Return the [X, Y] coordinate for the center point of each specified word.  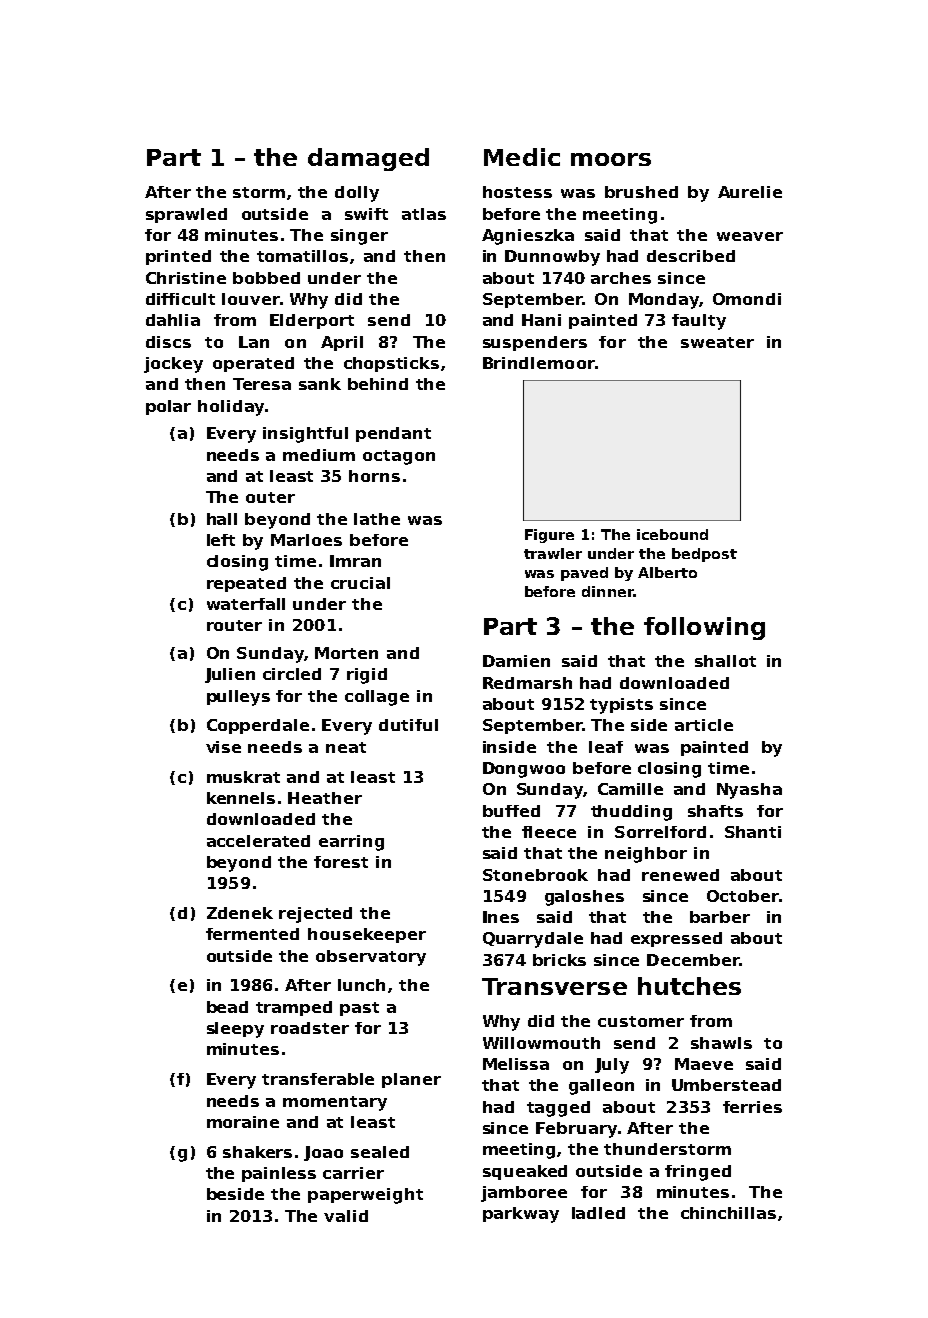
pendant [393, 434]
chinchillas [728, 1213]
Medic [522, 157]
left [221, 540]
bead [227, 1007]
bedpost [704, 555]
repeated [246, 584]
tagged [558, 1109]
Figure [549, 536]
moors [611, 159]
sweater [717, 342]
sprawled [186, 215]
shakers [257, 1152]
